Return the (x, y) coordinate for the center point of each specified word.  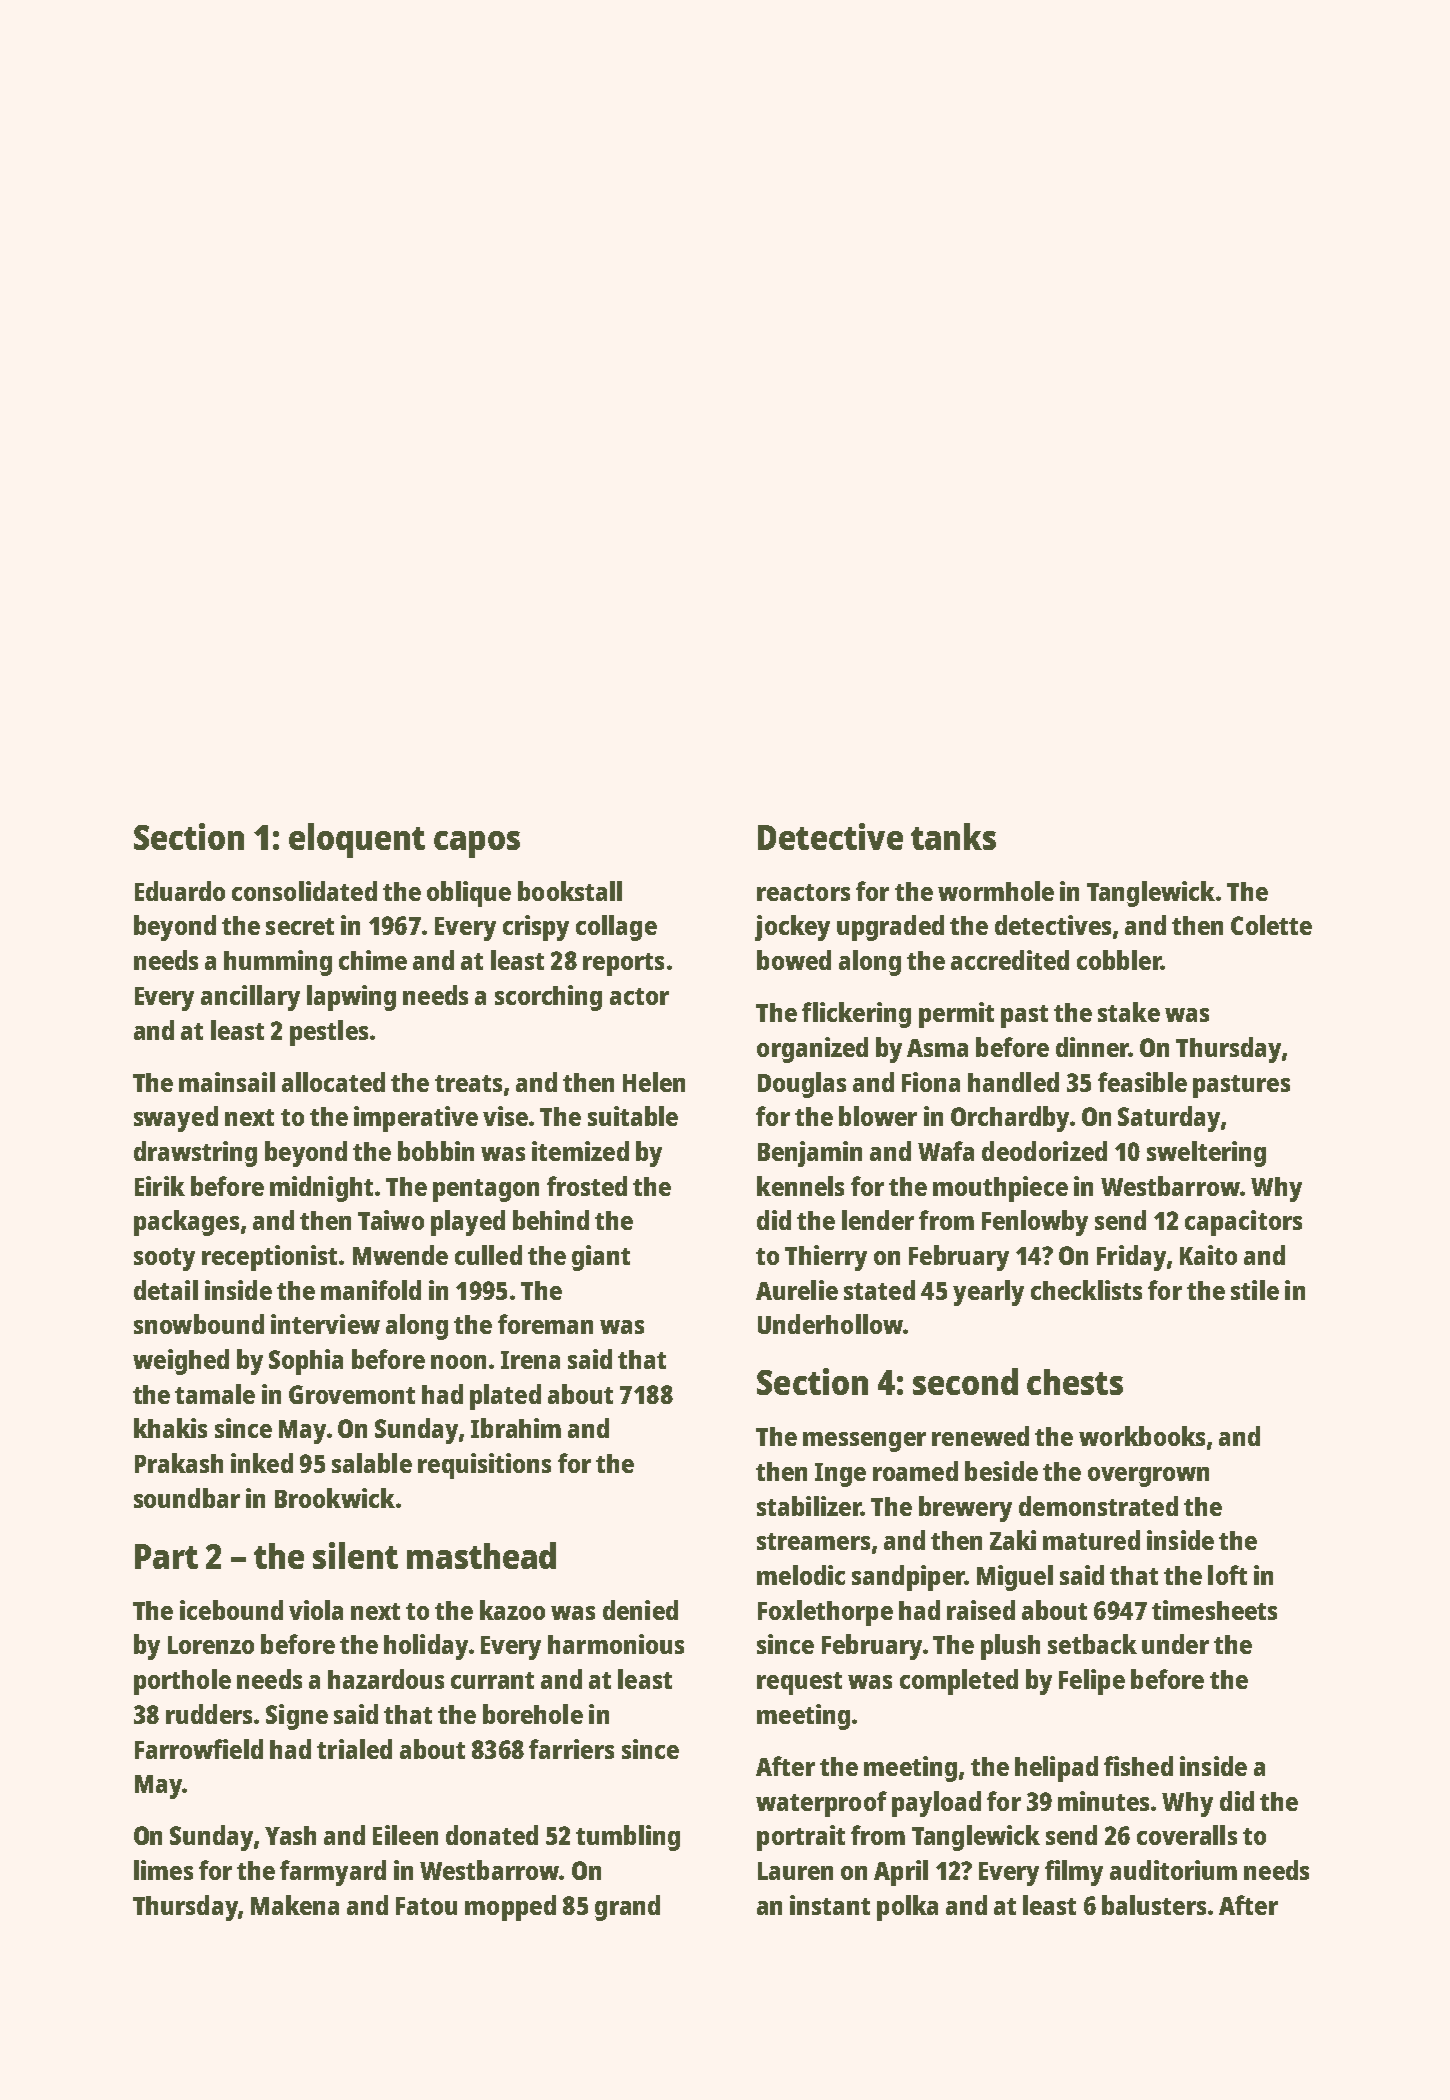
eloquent (357, 840)
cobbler (1119, 960)
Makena (295, 1905)
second (965, 1381)
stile (1255, 1290)
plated (505, 1397)
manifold (371, 1290)
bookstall (570, 891)
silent (355, 1555)
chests (1075, 1382)
